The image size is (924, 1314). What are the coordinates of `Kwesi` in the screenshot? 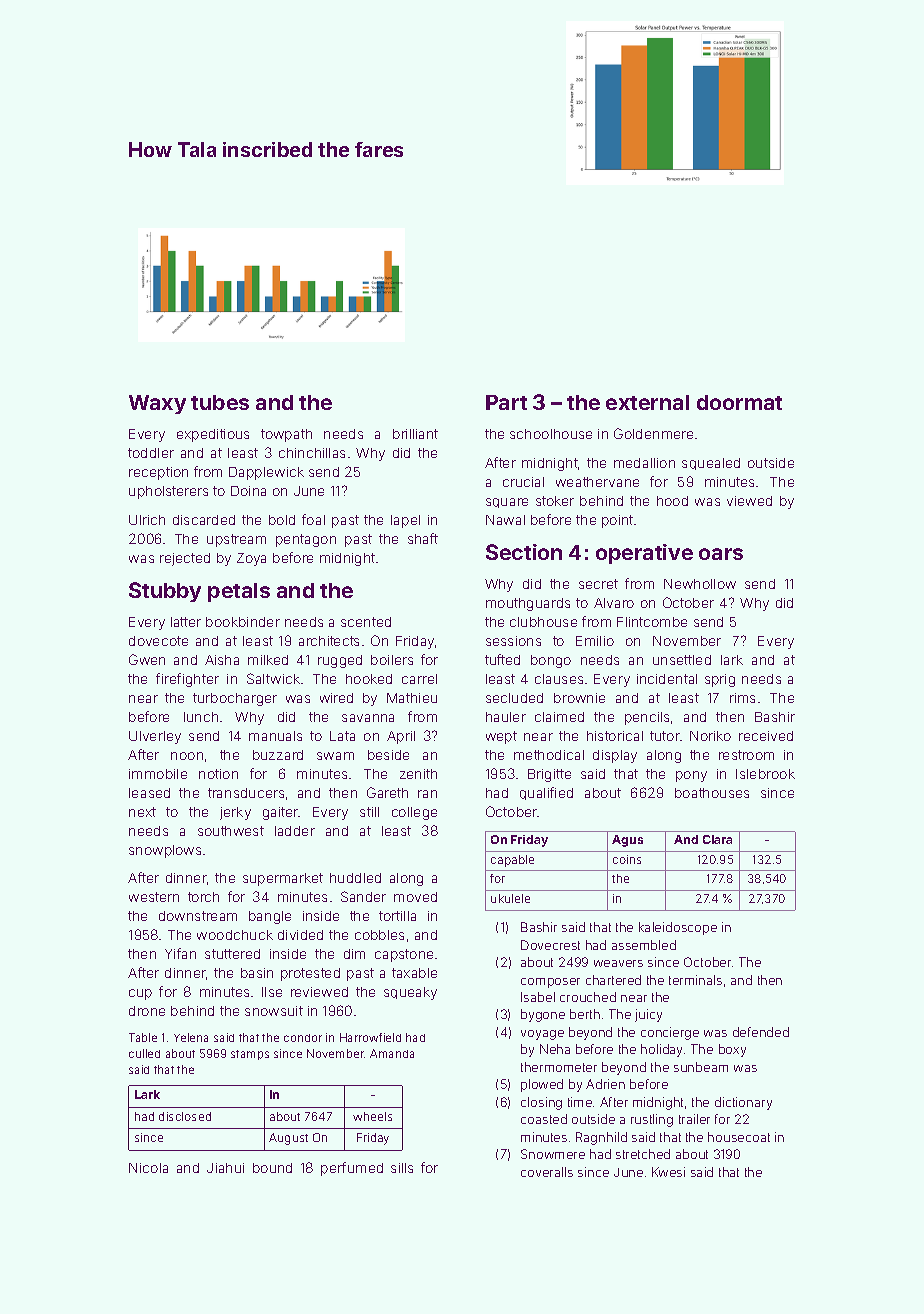 It's located at (668, 1172).
